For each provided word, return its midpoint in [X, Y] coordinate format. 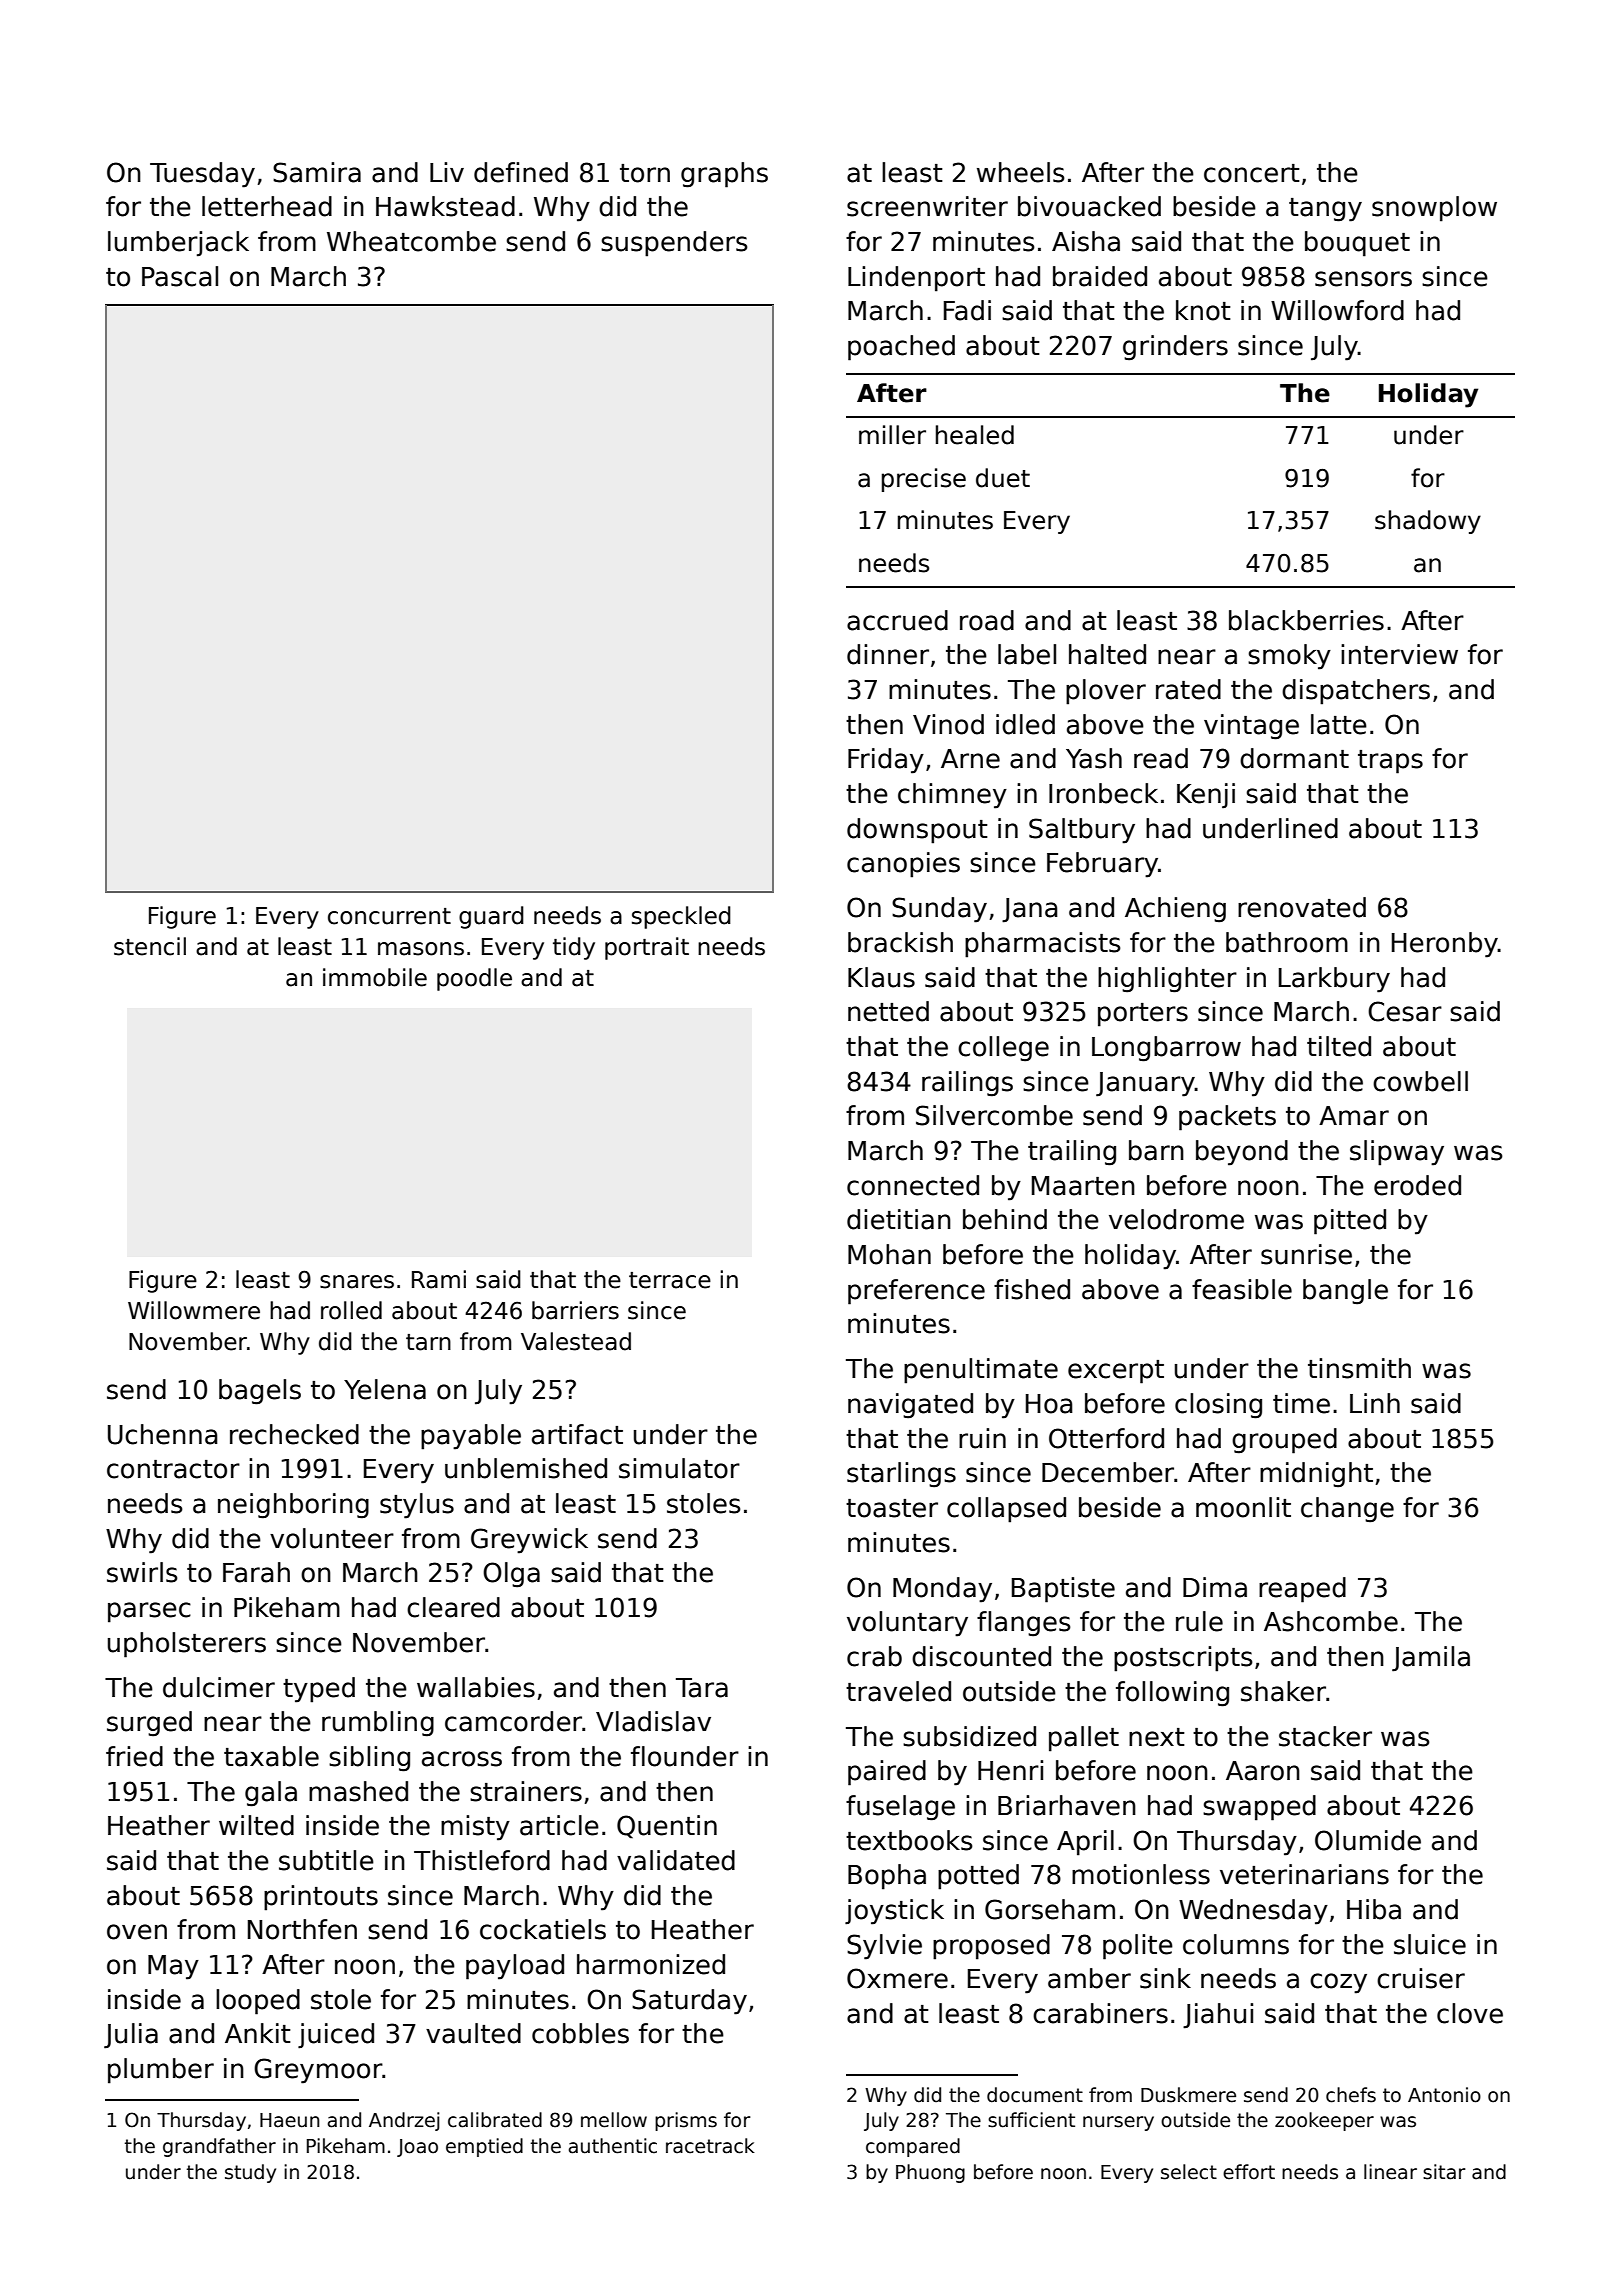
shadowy [1428, 522]
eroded [1417, 1185]
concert [1252, 173]
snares [357, 1282]
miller [892, 435]
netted [888, 1011]
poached [901, 348]
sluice [1430, 1944]
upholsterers [187, 1645]
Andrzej [404, 2121]
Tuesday [202, 175]
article [559, 1825]
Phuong [930, 2173]
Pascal [180, 276]
